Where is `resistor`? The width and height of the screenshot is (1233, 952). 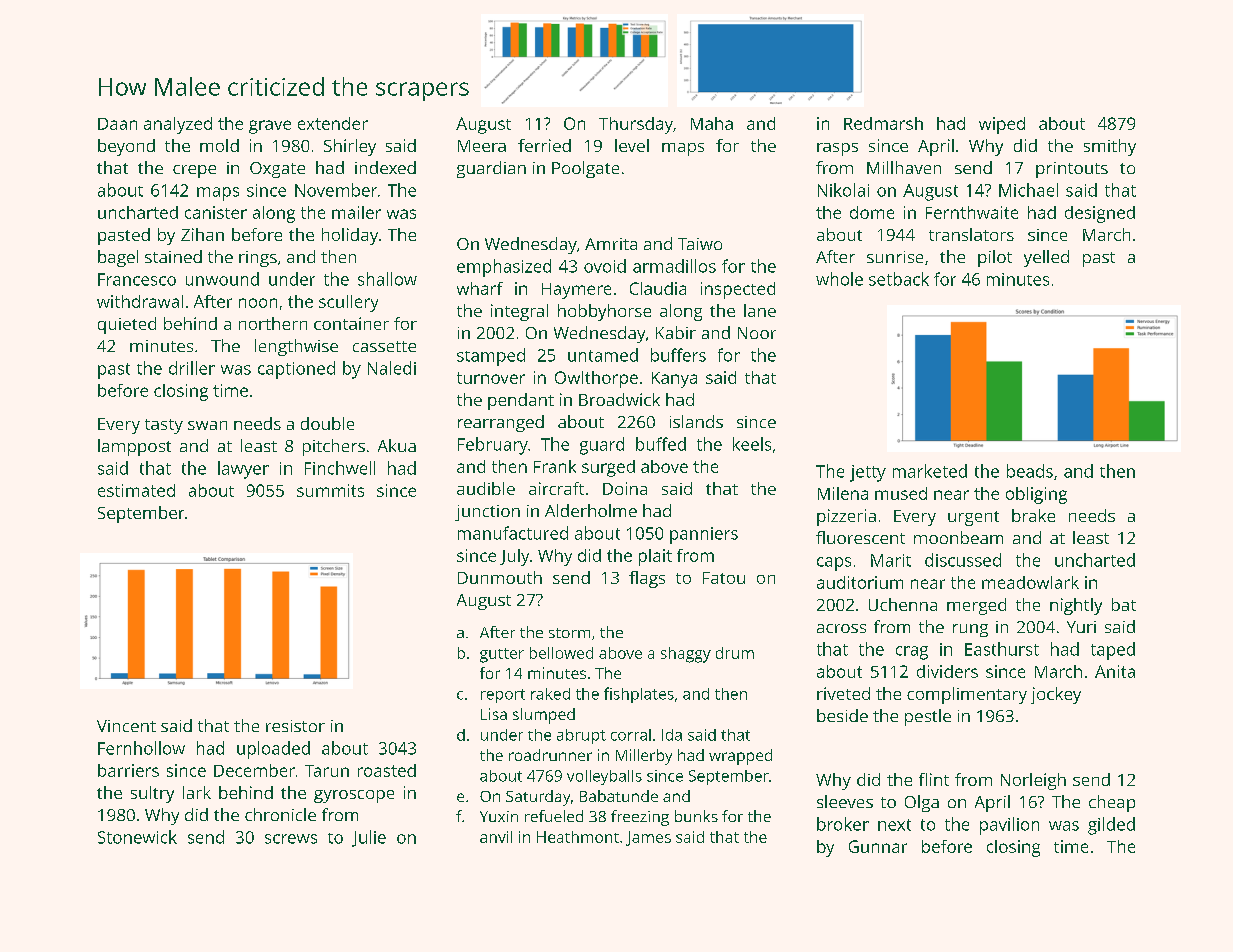 resistor is located at coordinates (295, 726).
